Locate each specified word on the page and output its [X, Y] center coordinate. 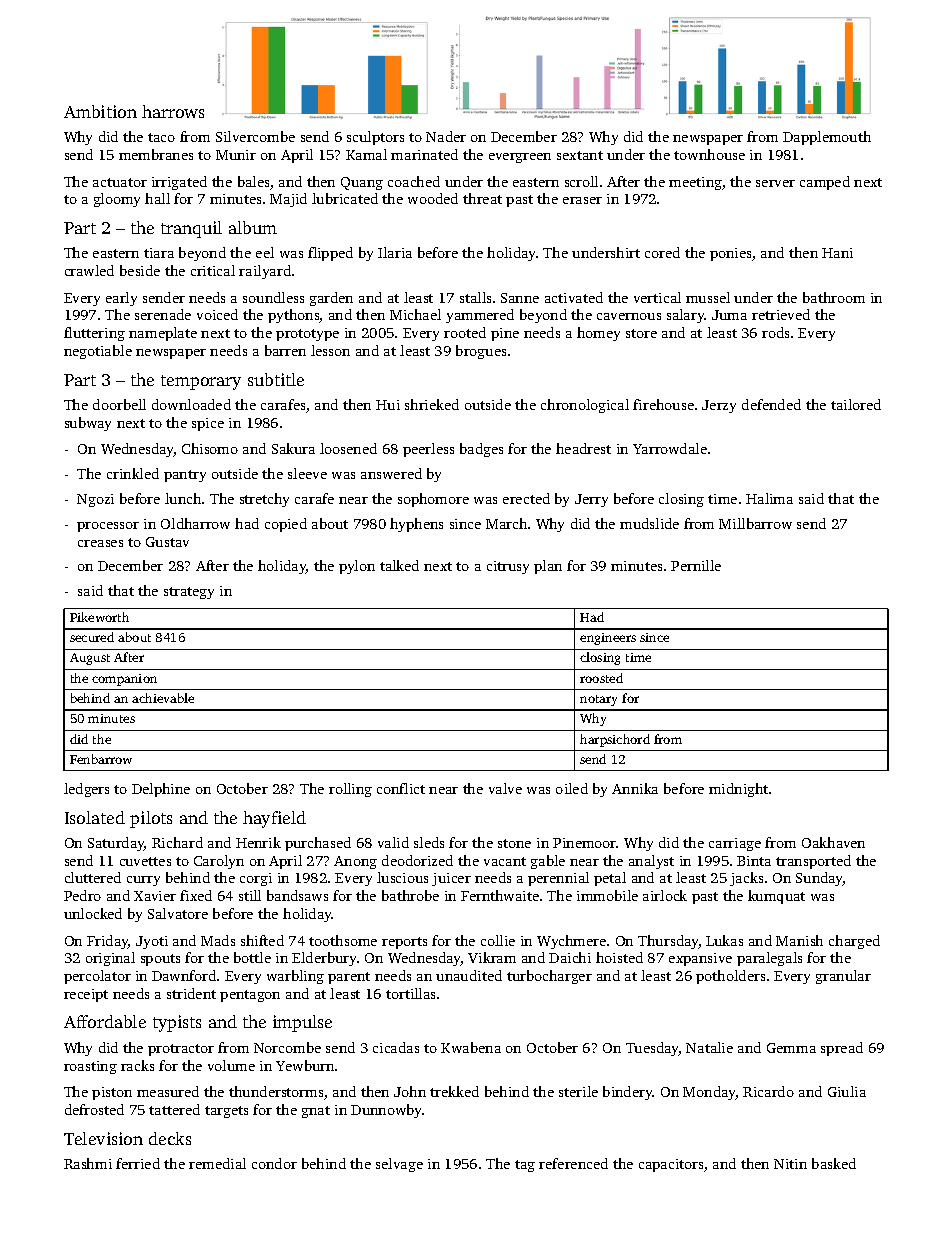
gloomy [117, 200]
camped [825, 183]
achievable [163, 698]
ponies [730, 254]
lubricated [345, 198]
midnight [738, 790]
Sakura [293, 448]
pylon [357, 567]
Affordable [105, 1021]
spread [842, 1049]
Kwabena [471, 1047]
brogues [481, 352]
